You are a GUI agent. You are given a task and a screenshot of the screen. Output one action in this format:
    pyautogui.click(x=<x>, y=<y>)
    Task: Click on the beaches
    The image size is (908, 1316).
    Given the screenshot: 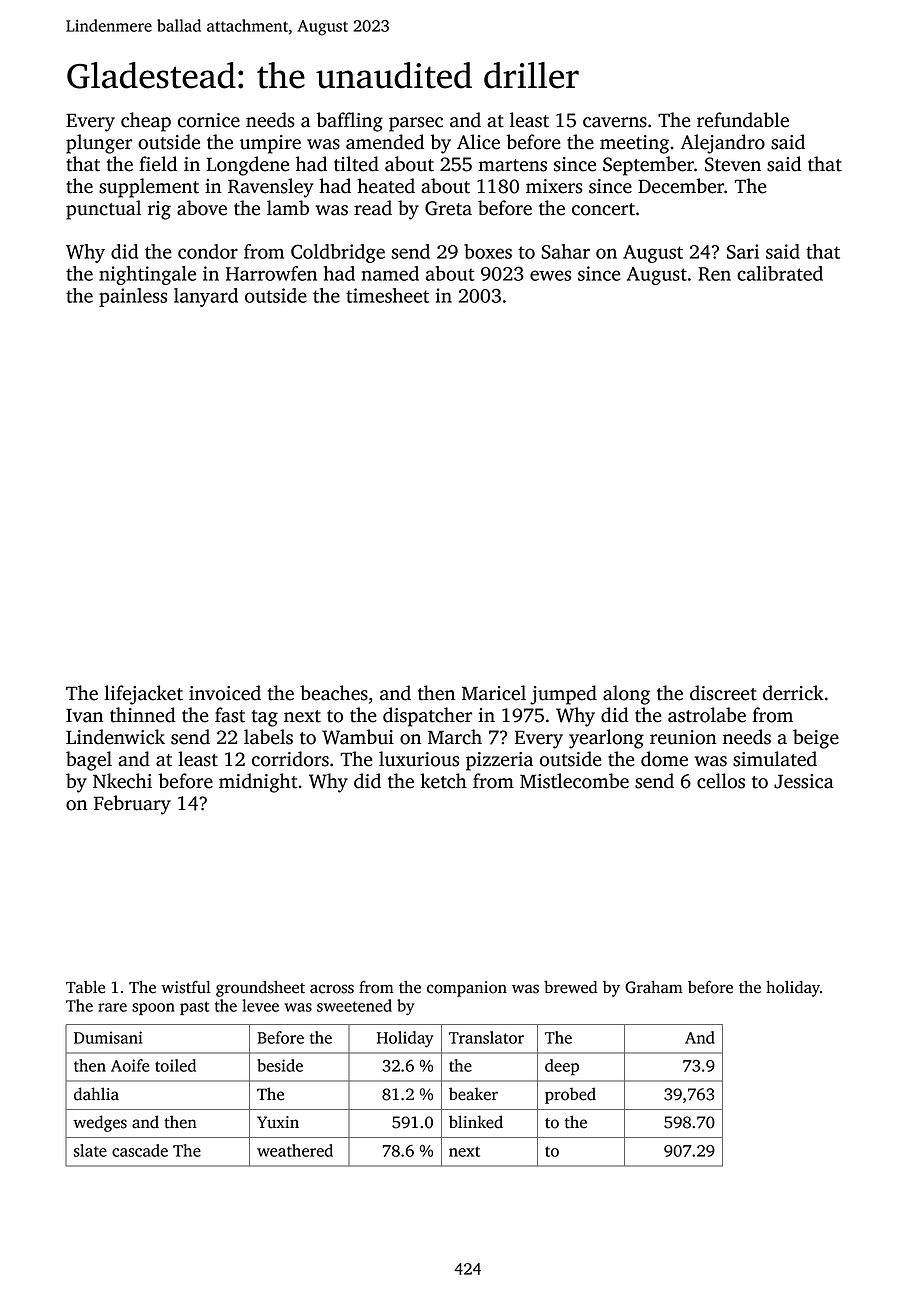 What is the action you would take?
    pyautogui.click(x=334, y=693)
